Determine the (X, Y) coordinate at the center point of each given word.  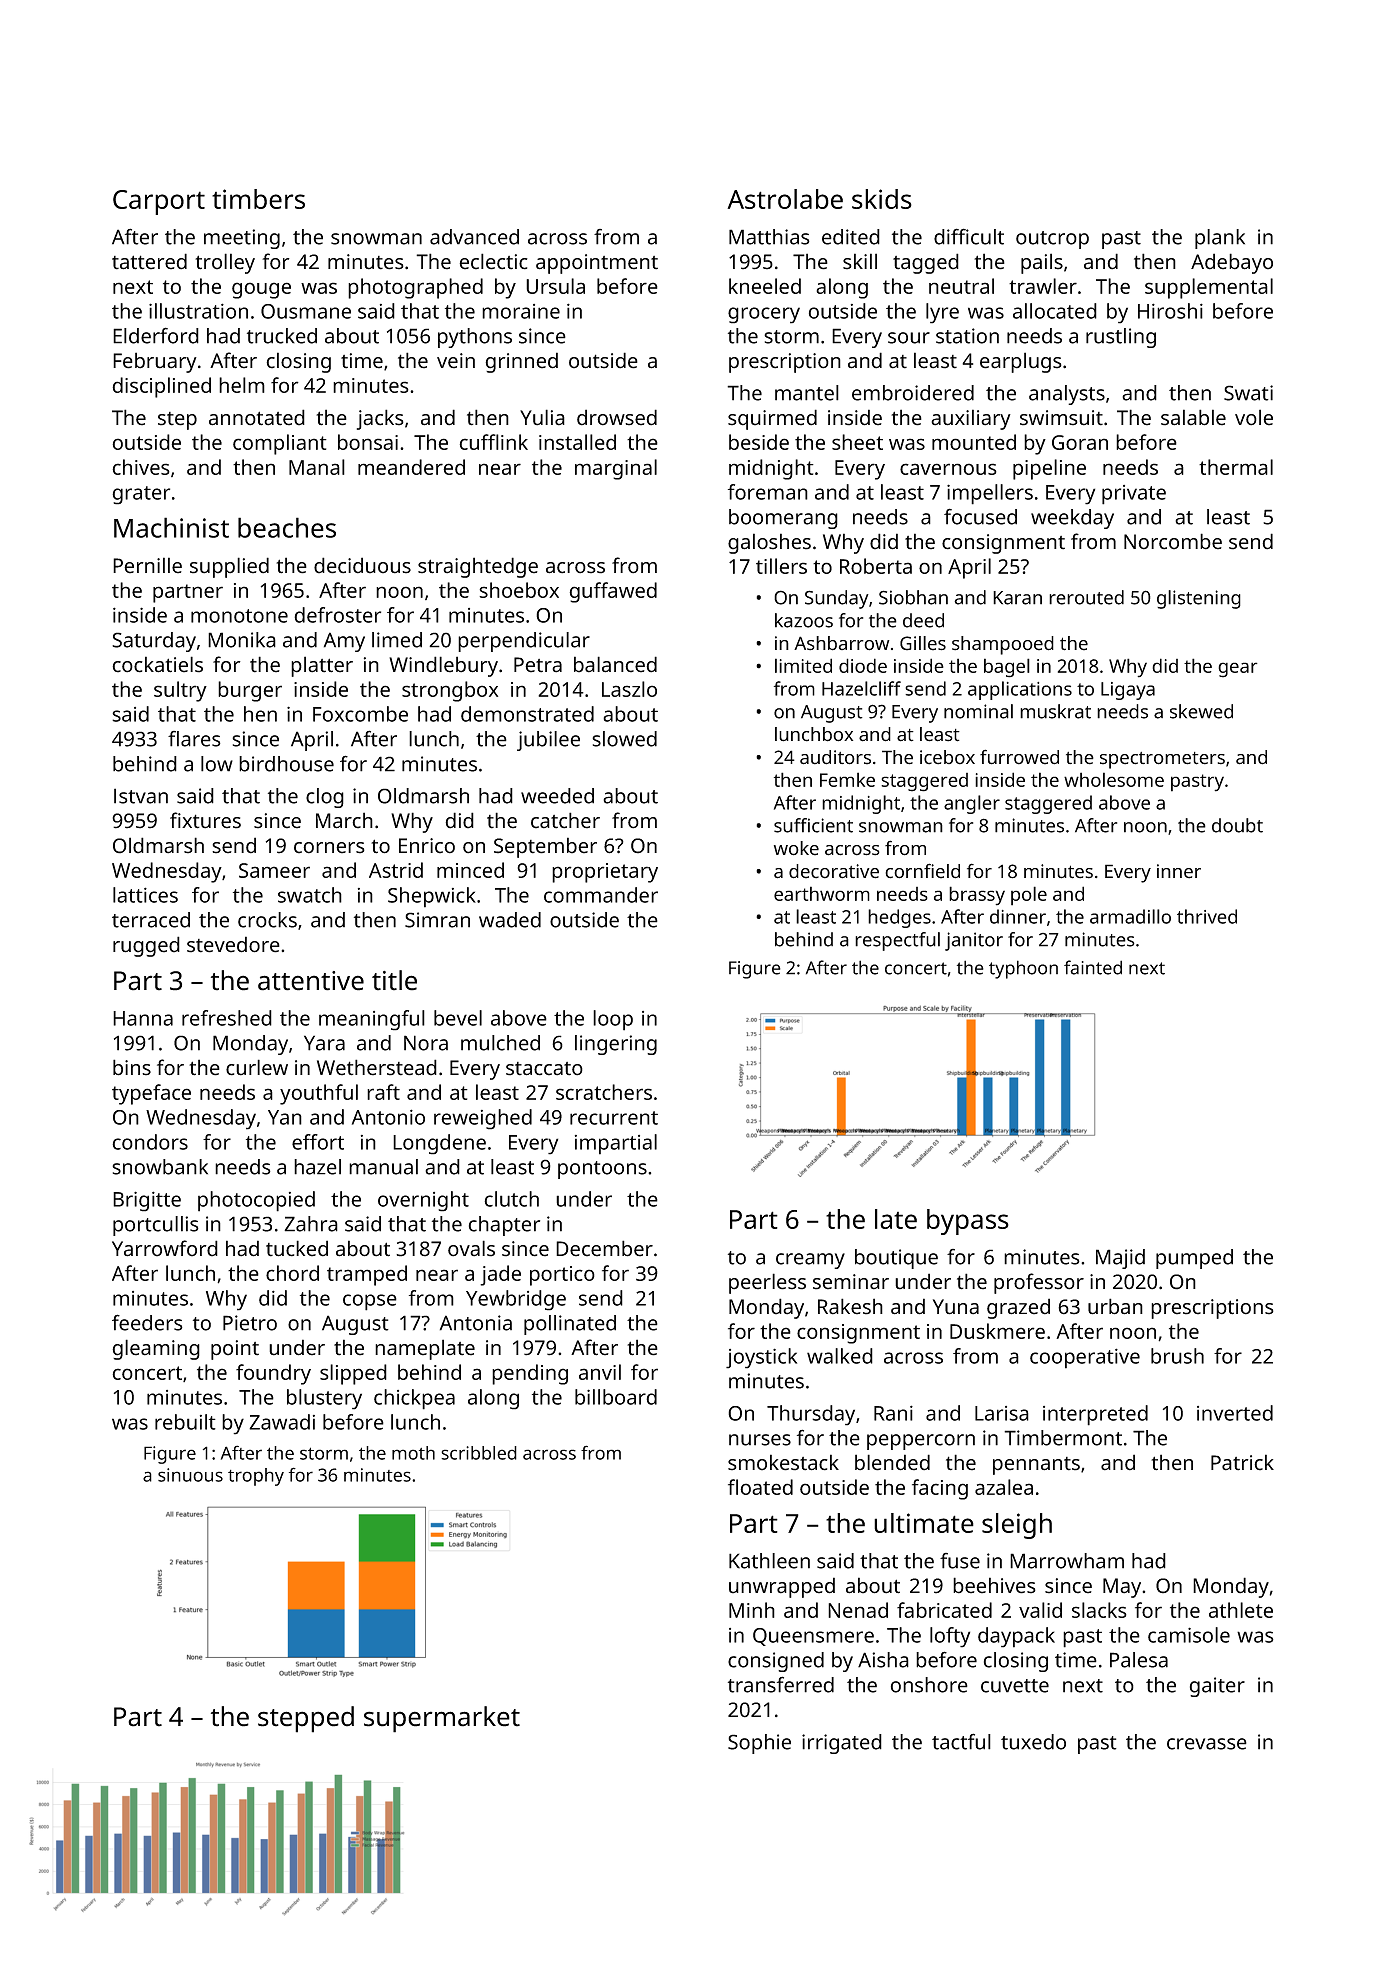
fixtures (205, 820)
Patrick (1242, 1462)
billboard (616, 1397)
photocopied (256, 1201)
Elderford (156, 335)
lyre (942, 313)
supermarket (442, 1719)
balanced (615, 664)
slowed (624, 739)
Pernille (147, 565)
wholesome (1114, 779)
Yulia (542, 417)
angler (972, 804)
